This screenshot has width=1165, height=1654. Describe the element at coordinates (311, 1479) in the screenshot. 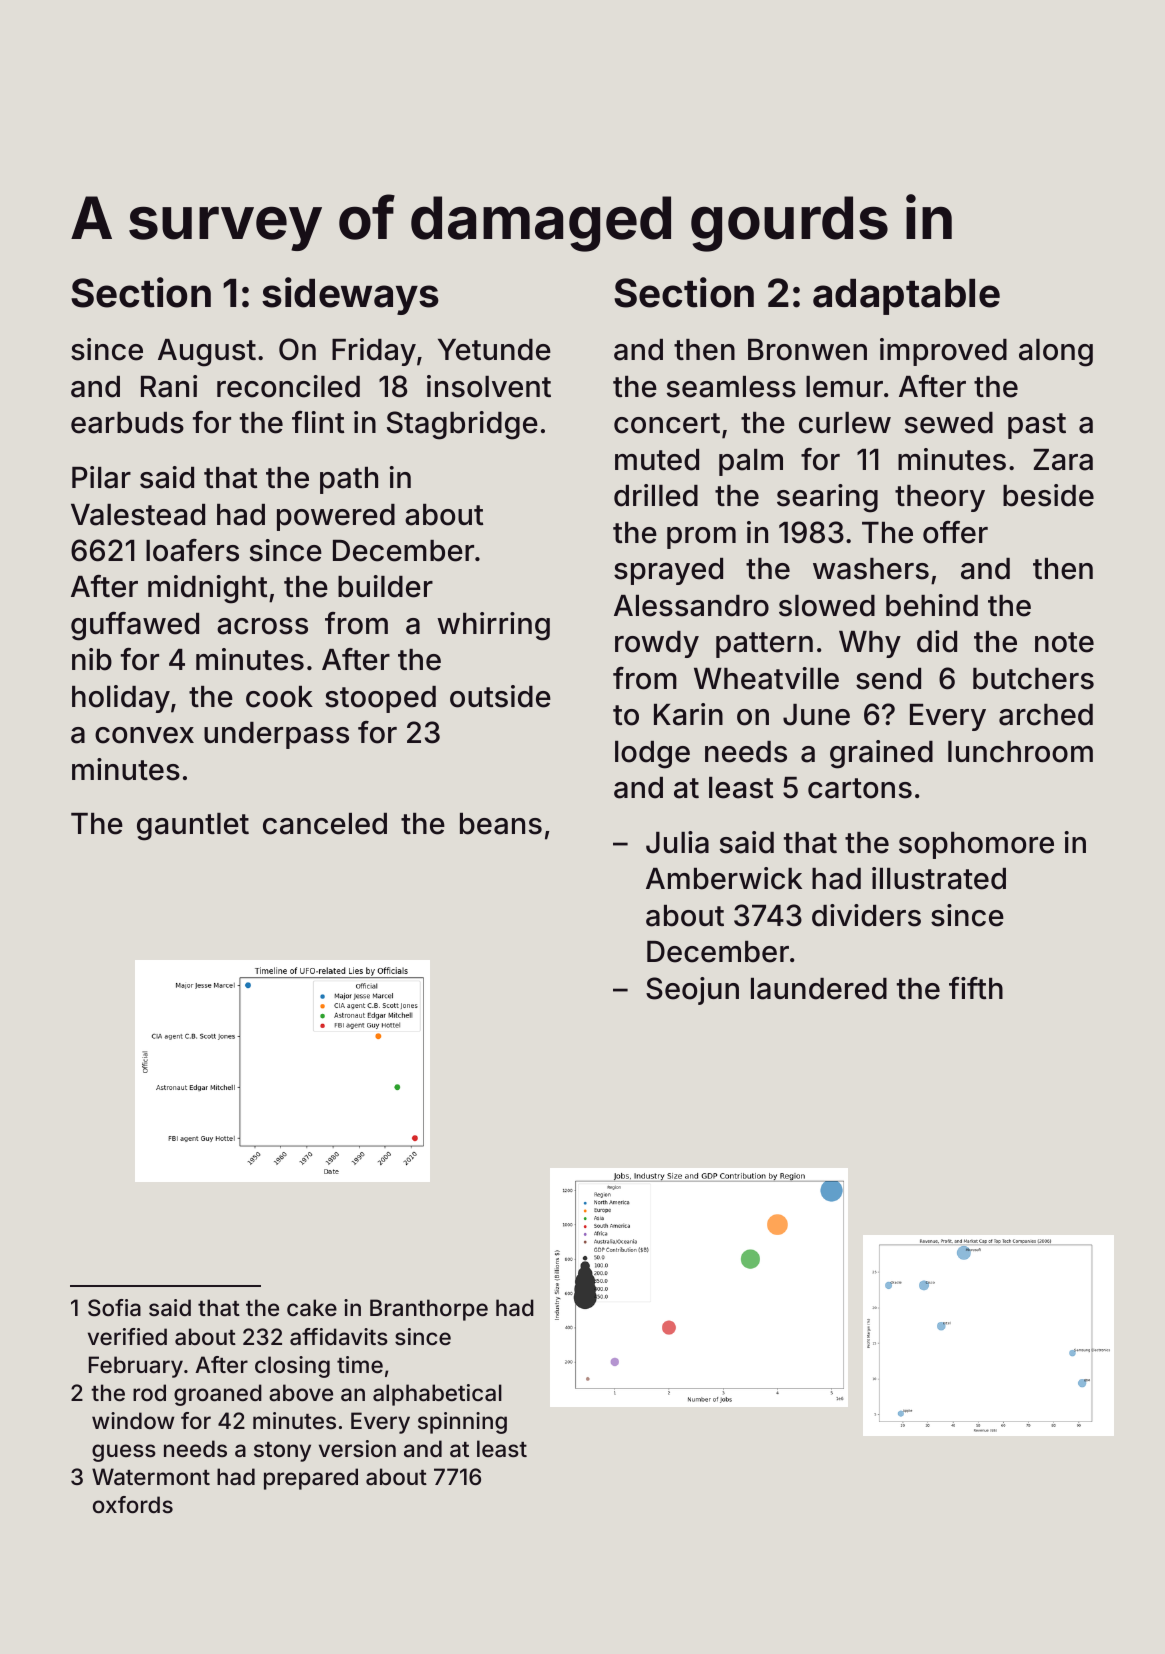

I see `prepared` at that location.
